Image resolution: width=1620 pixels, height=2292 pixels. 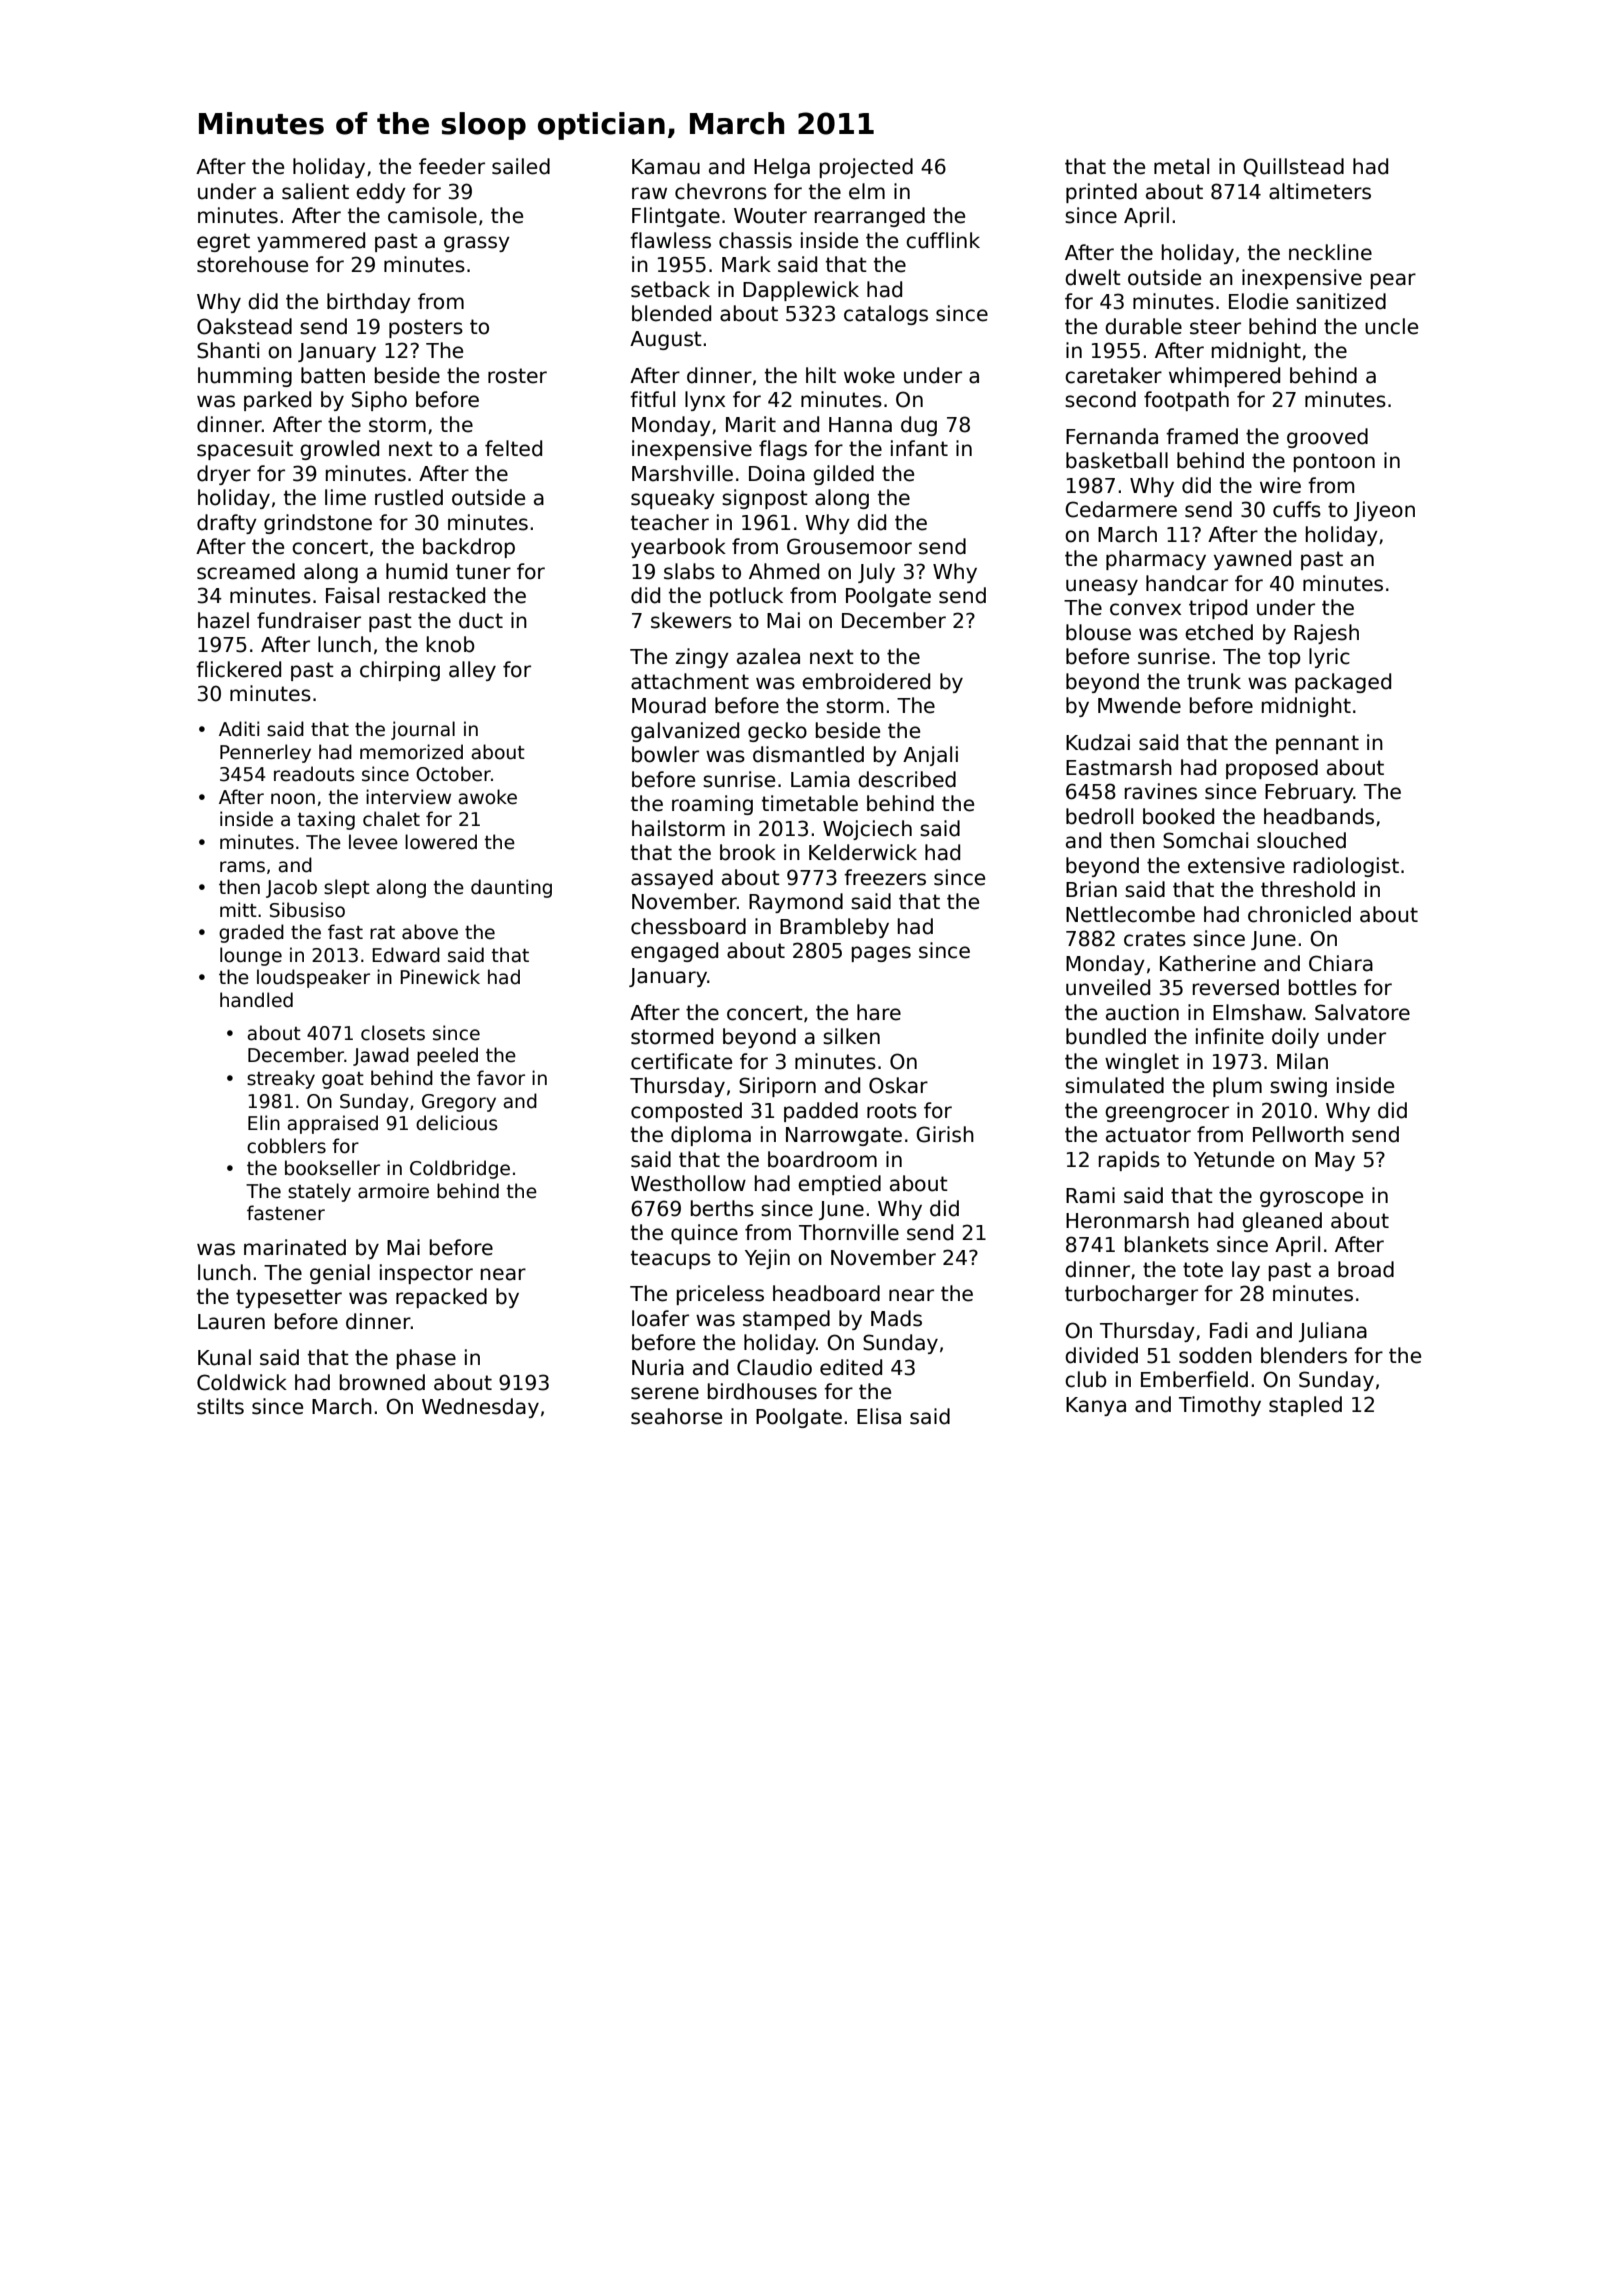 What do you see at coordinates (1121, 509) in the screenshot?
I see `Cedarmere` at bounding box center [1121, 509].
